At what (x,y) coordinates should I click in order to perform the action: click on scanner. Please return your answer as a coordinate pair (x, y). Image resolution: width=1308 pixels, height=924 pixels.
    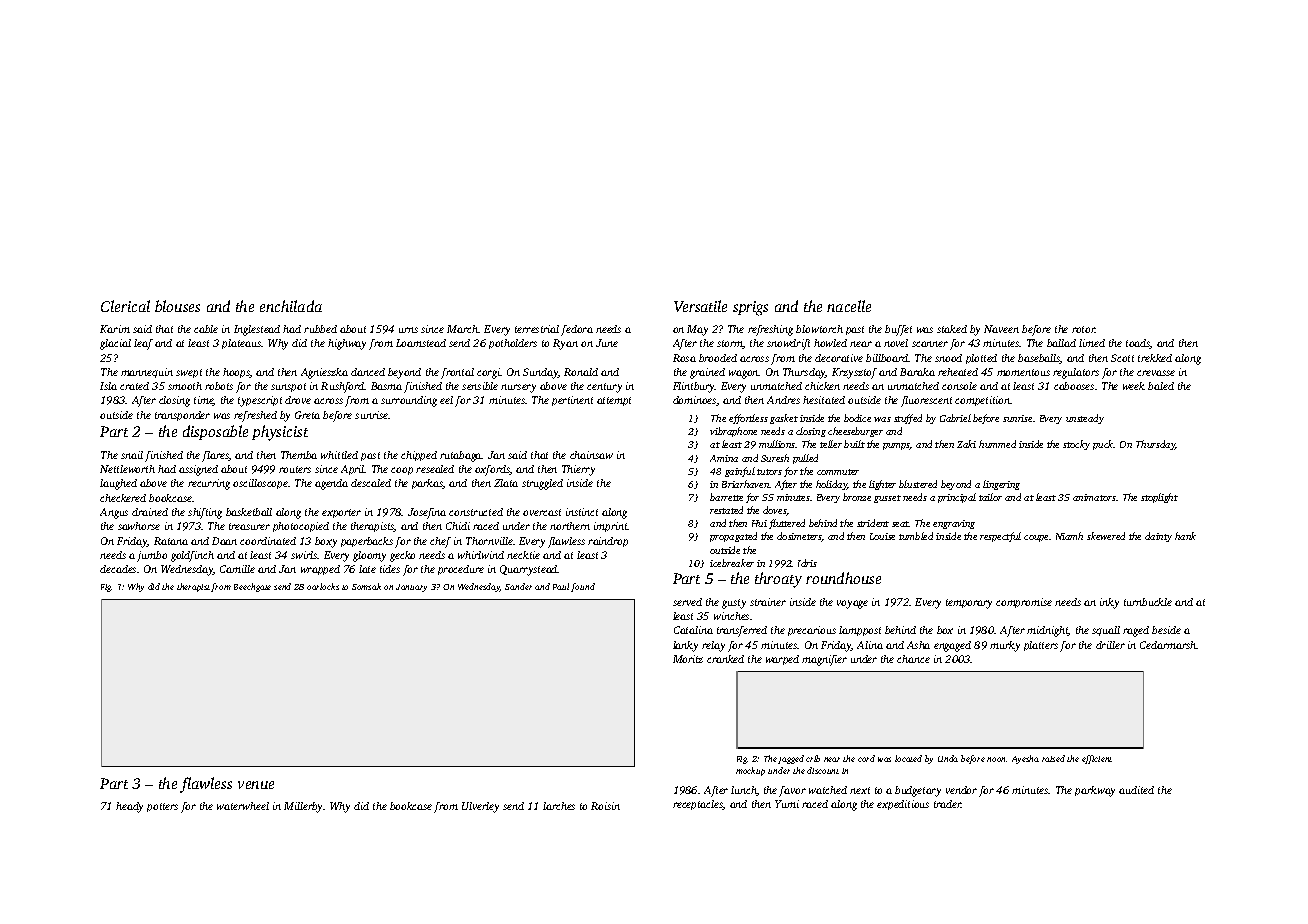
    Looking at the image, I should click on (930, 344).
